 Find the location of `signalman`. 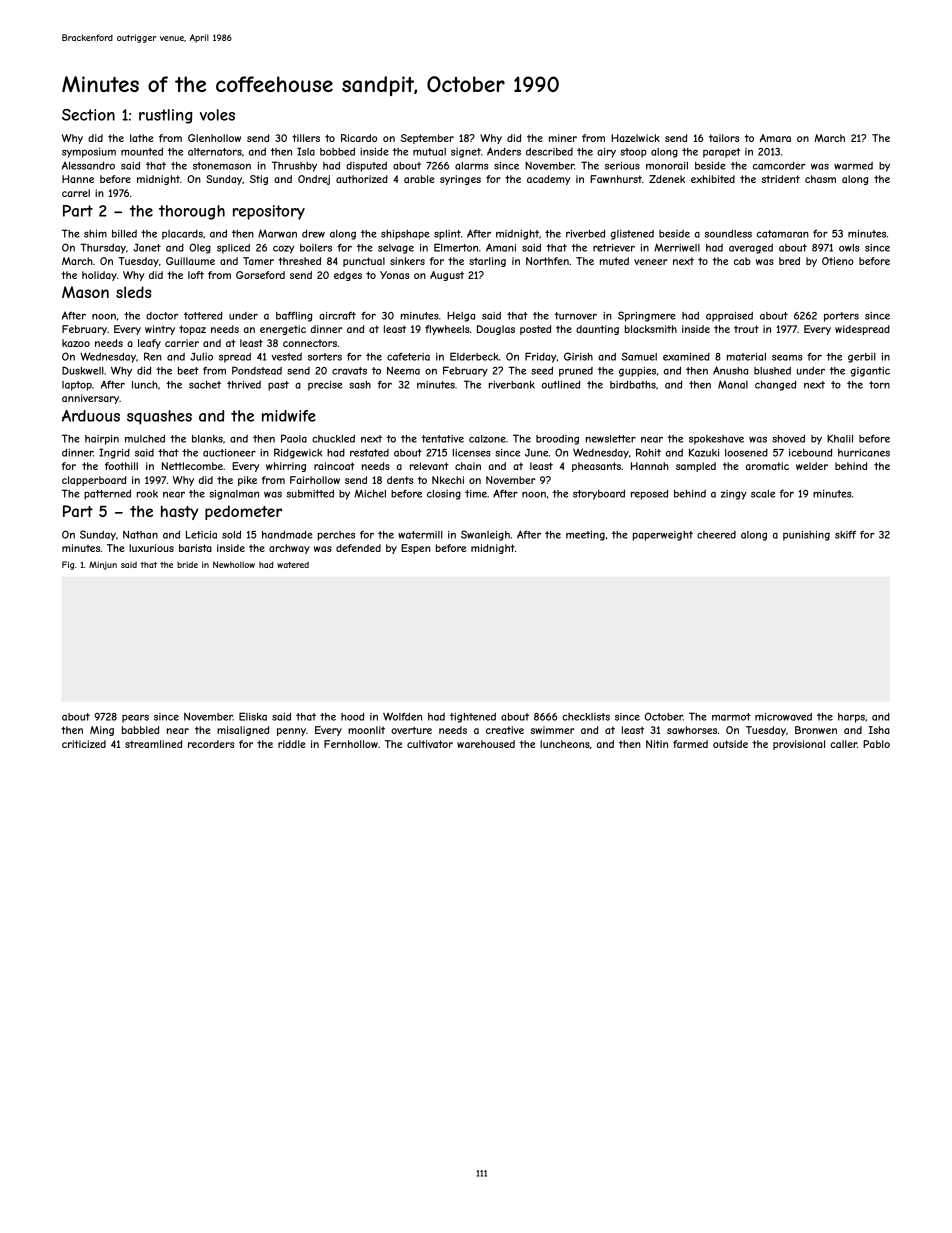

signalman is located at coordinates (234, 495).
